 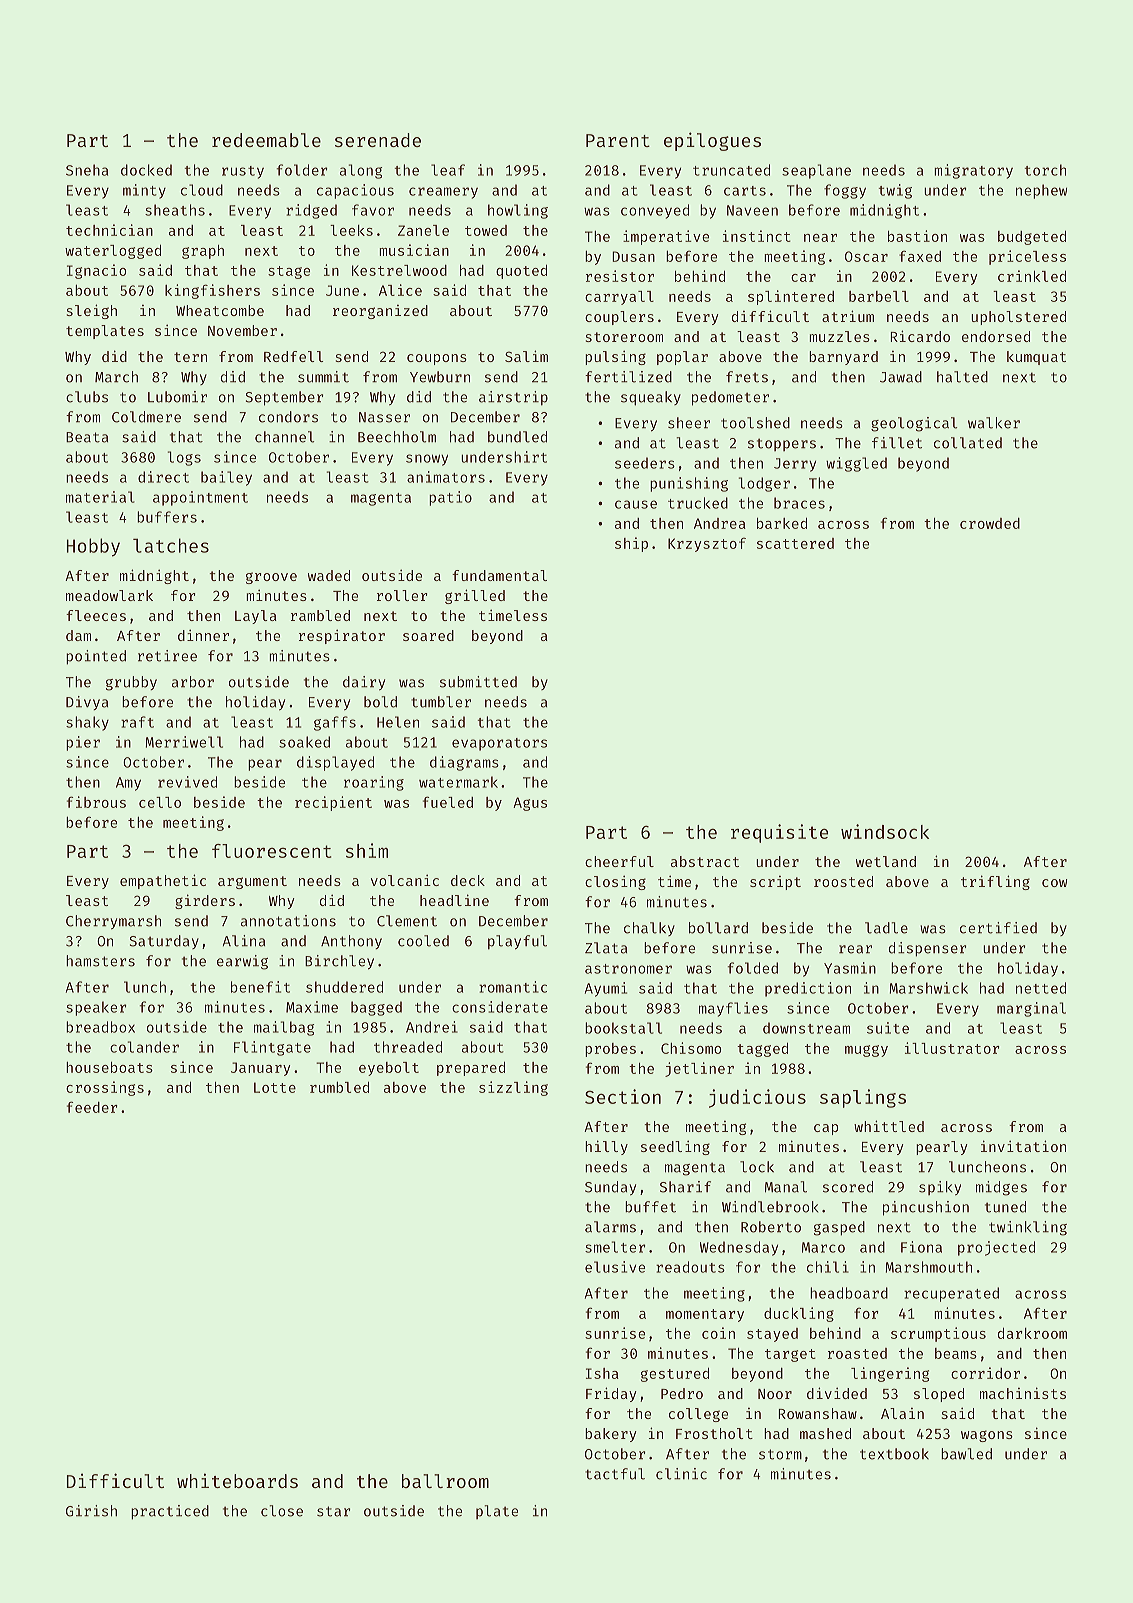 I want to click on eyebolt, so click(x=389, y=1069).
